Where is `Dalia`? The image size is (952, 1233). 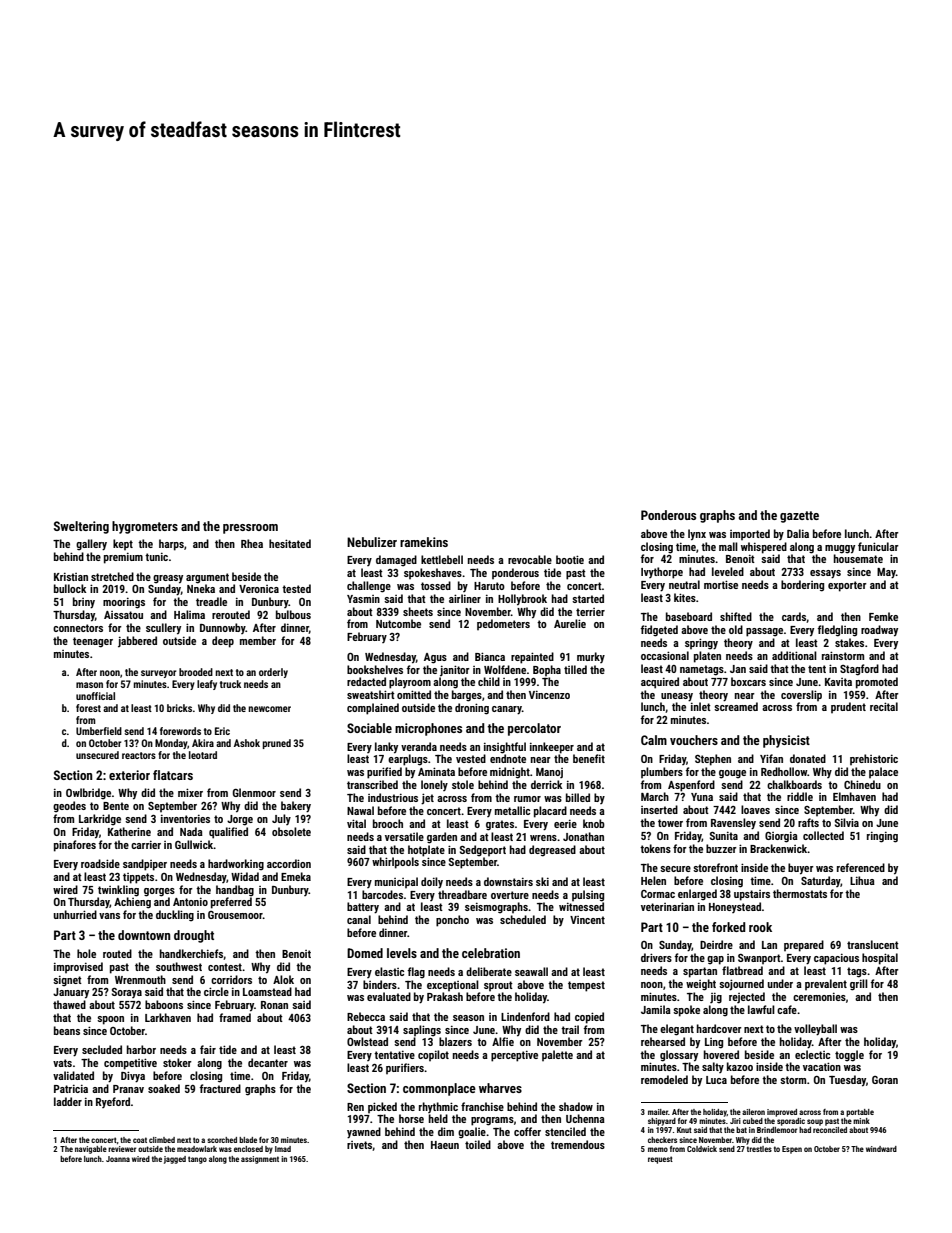
Dalia is located at coordinates (798, 533).
